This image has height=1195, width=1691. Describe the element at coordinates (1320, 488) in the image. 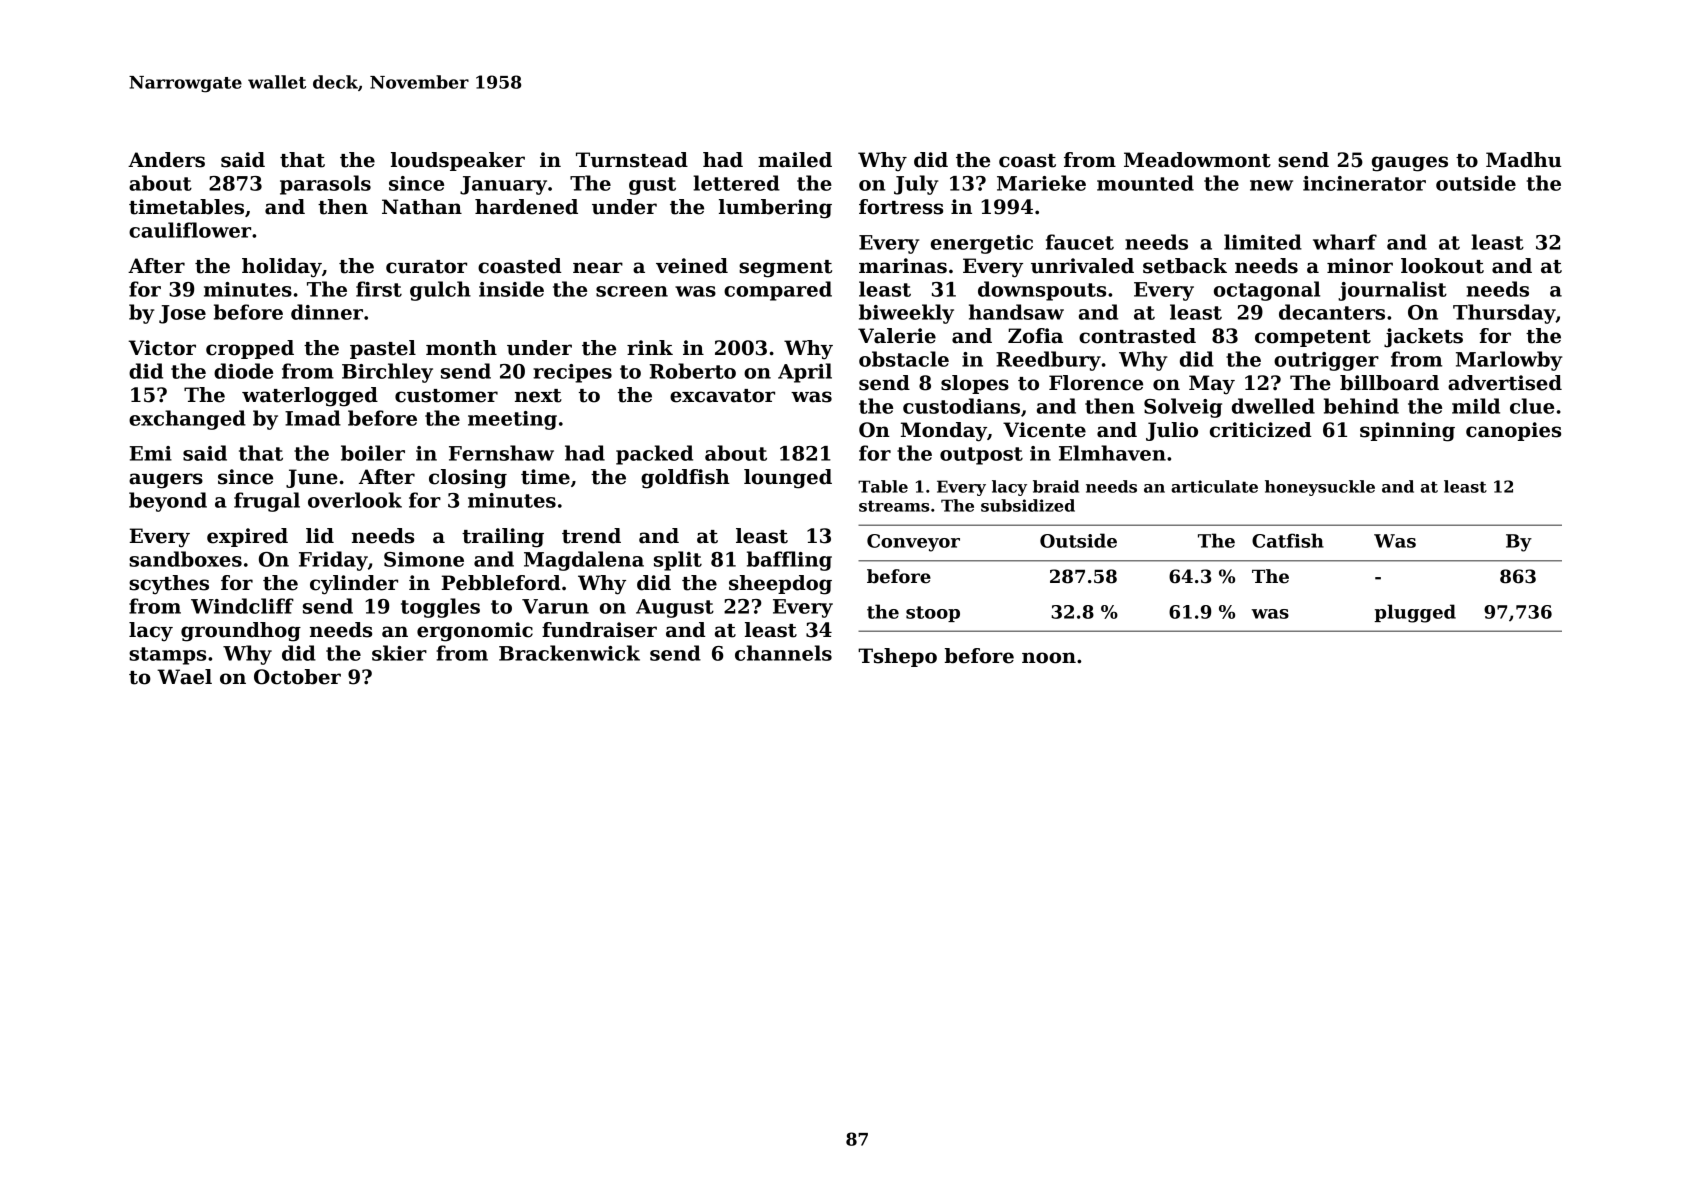

I see `honeysuckle` at that location.
